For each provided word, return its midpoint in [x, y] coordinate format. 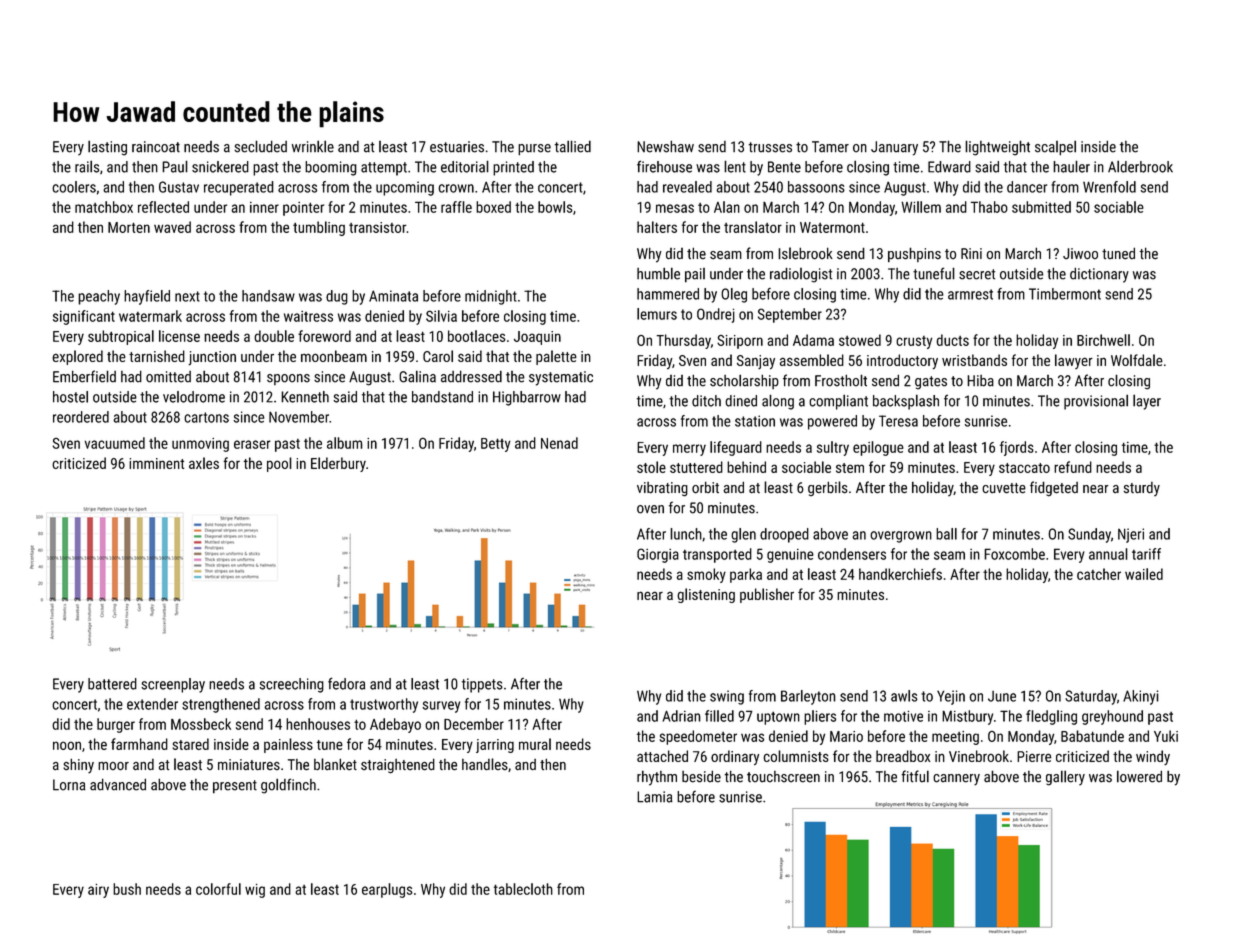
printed [513, 168]
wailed [1144, 574]
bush [127, 889]
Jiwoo [1080, 254]
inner [264, 207]
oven [650, 509]
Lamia [655, 797]
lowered [1139, 776]
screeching [292, 685]
